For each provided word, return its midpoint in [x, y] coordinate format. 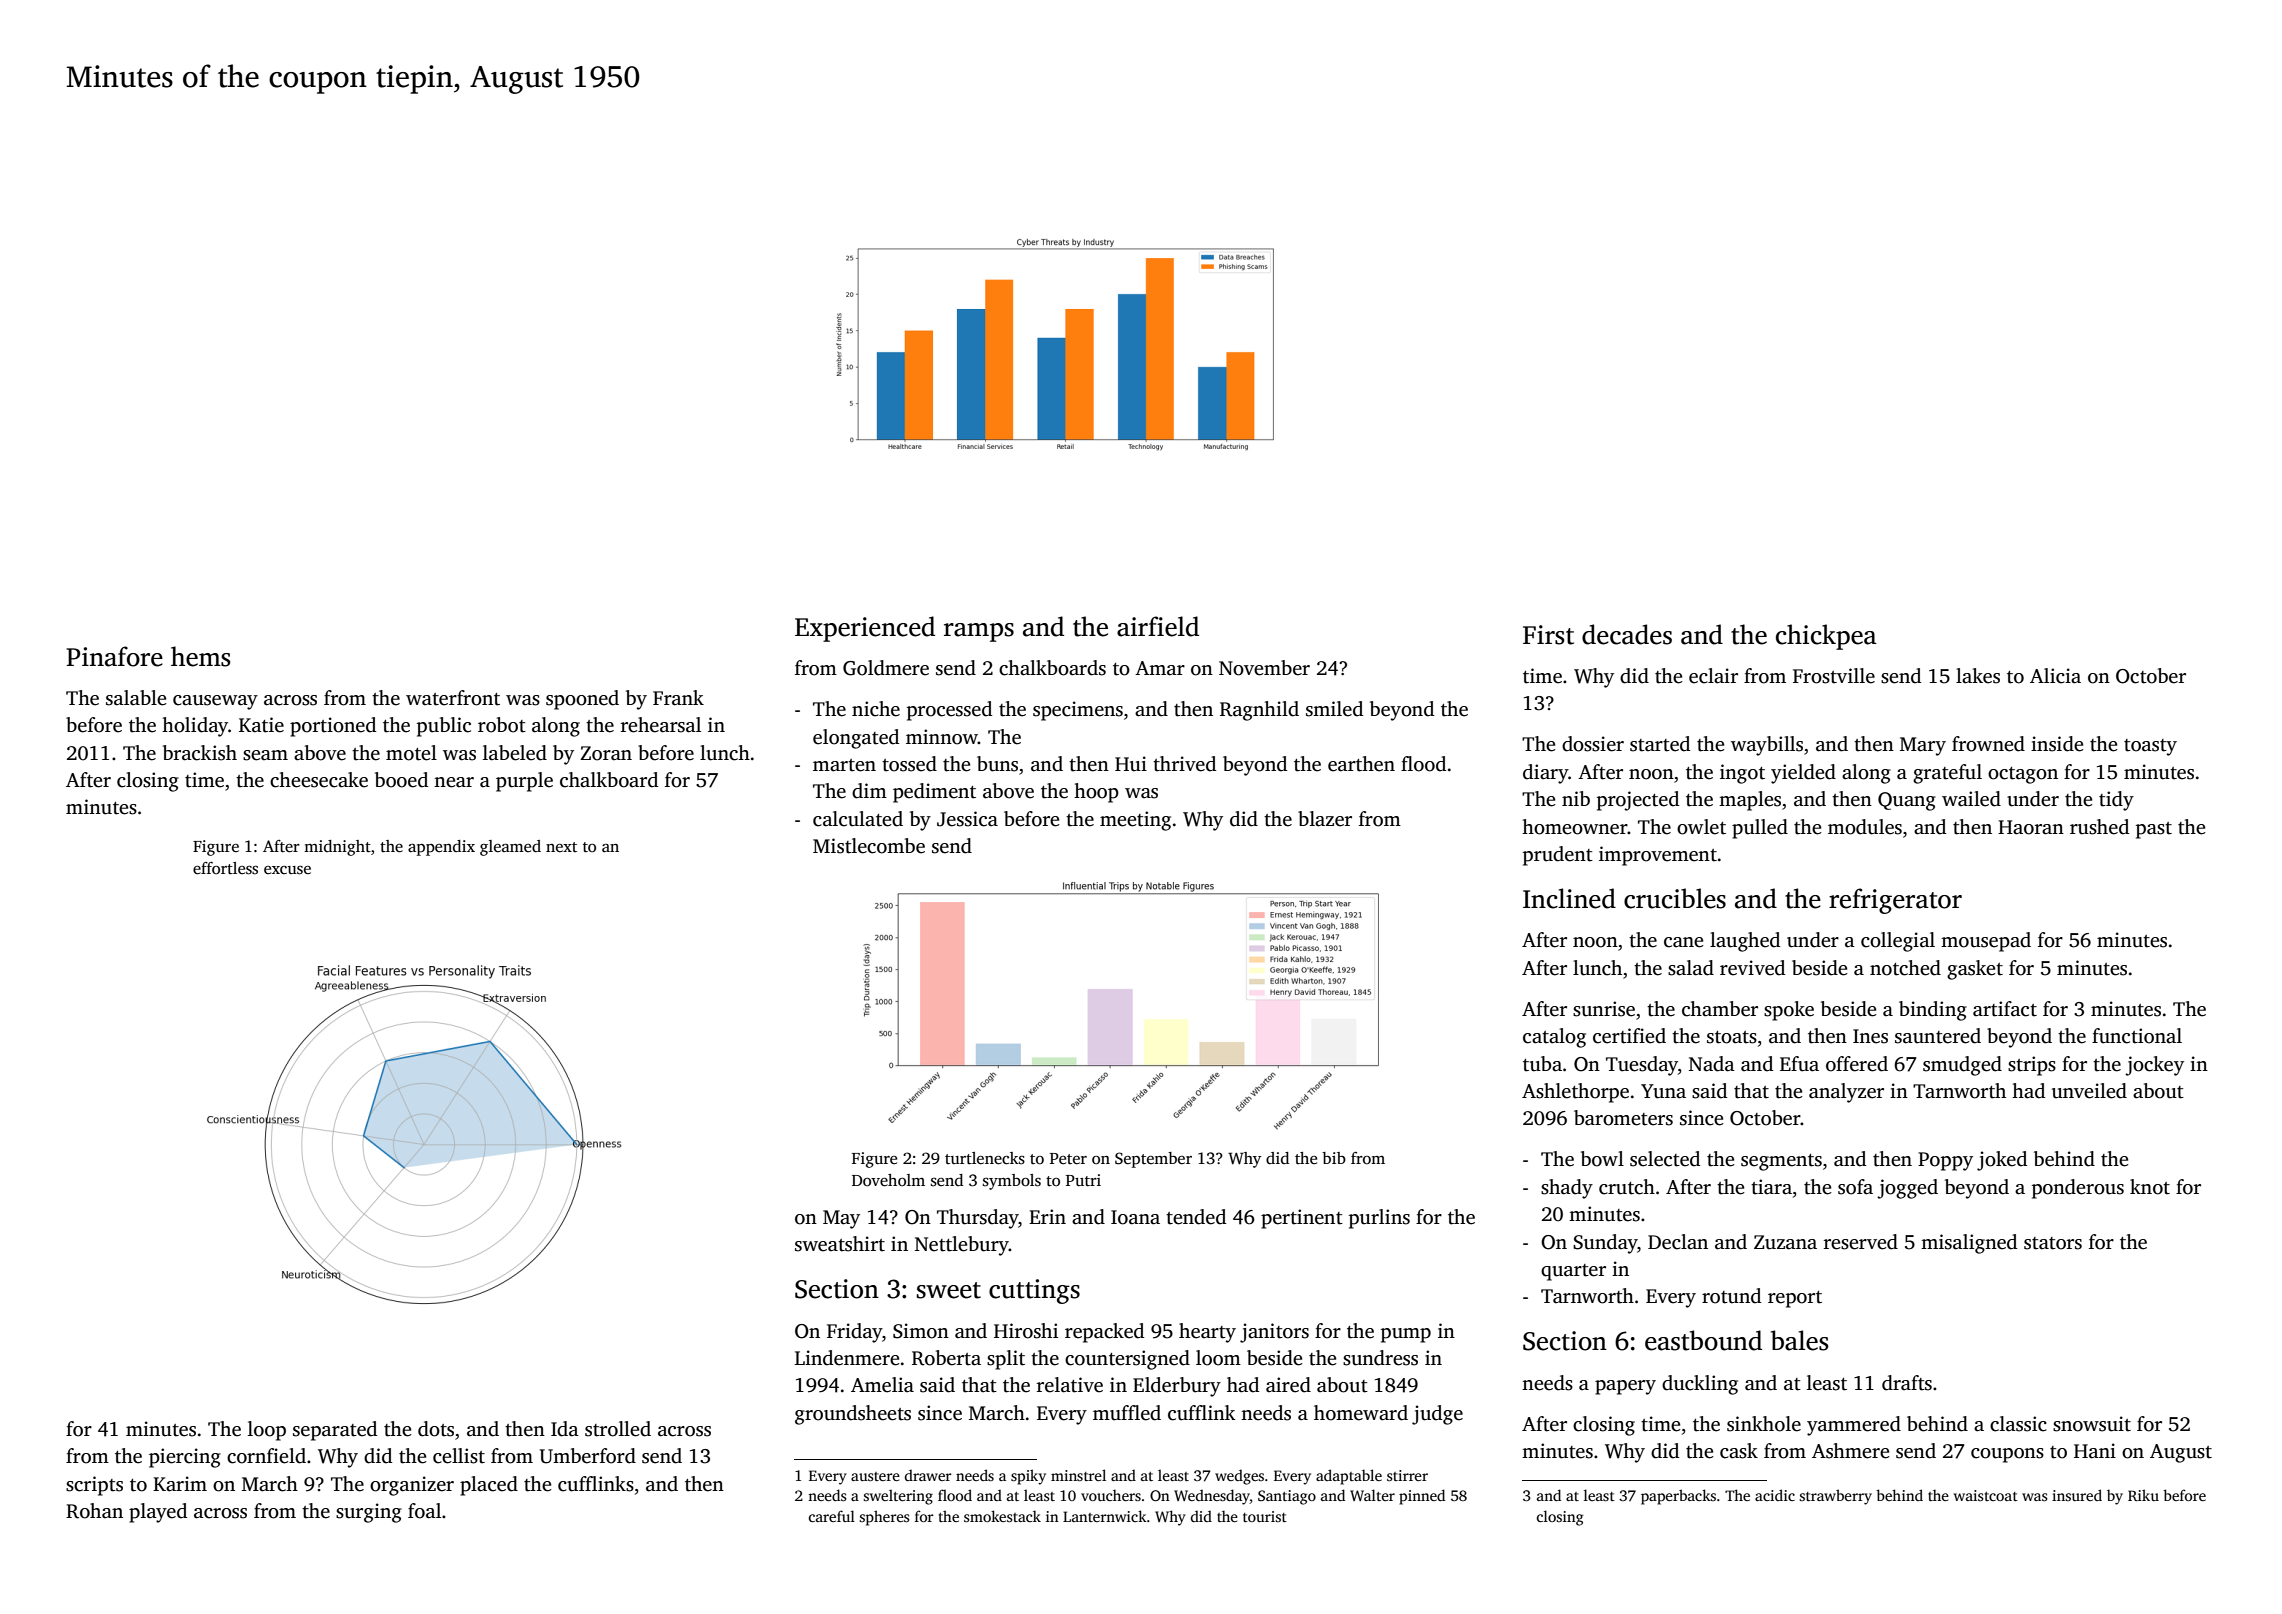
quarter [1573, 1272]
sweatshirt [840, 1244]
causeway [215, 702]
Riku [2143, 1495]
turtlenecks [985, 1158]
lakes [1978, 676]
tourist [1265, 1516]
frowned [1988, 744]
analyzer [1846, 1093]
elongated [856, 739]
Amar [1160, 668]
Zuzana [1785, 1242]
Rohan [94, 1511]
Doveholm [888, 1180]
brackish [200, 753]
